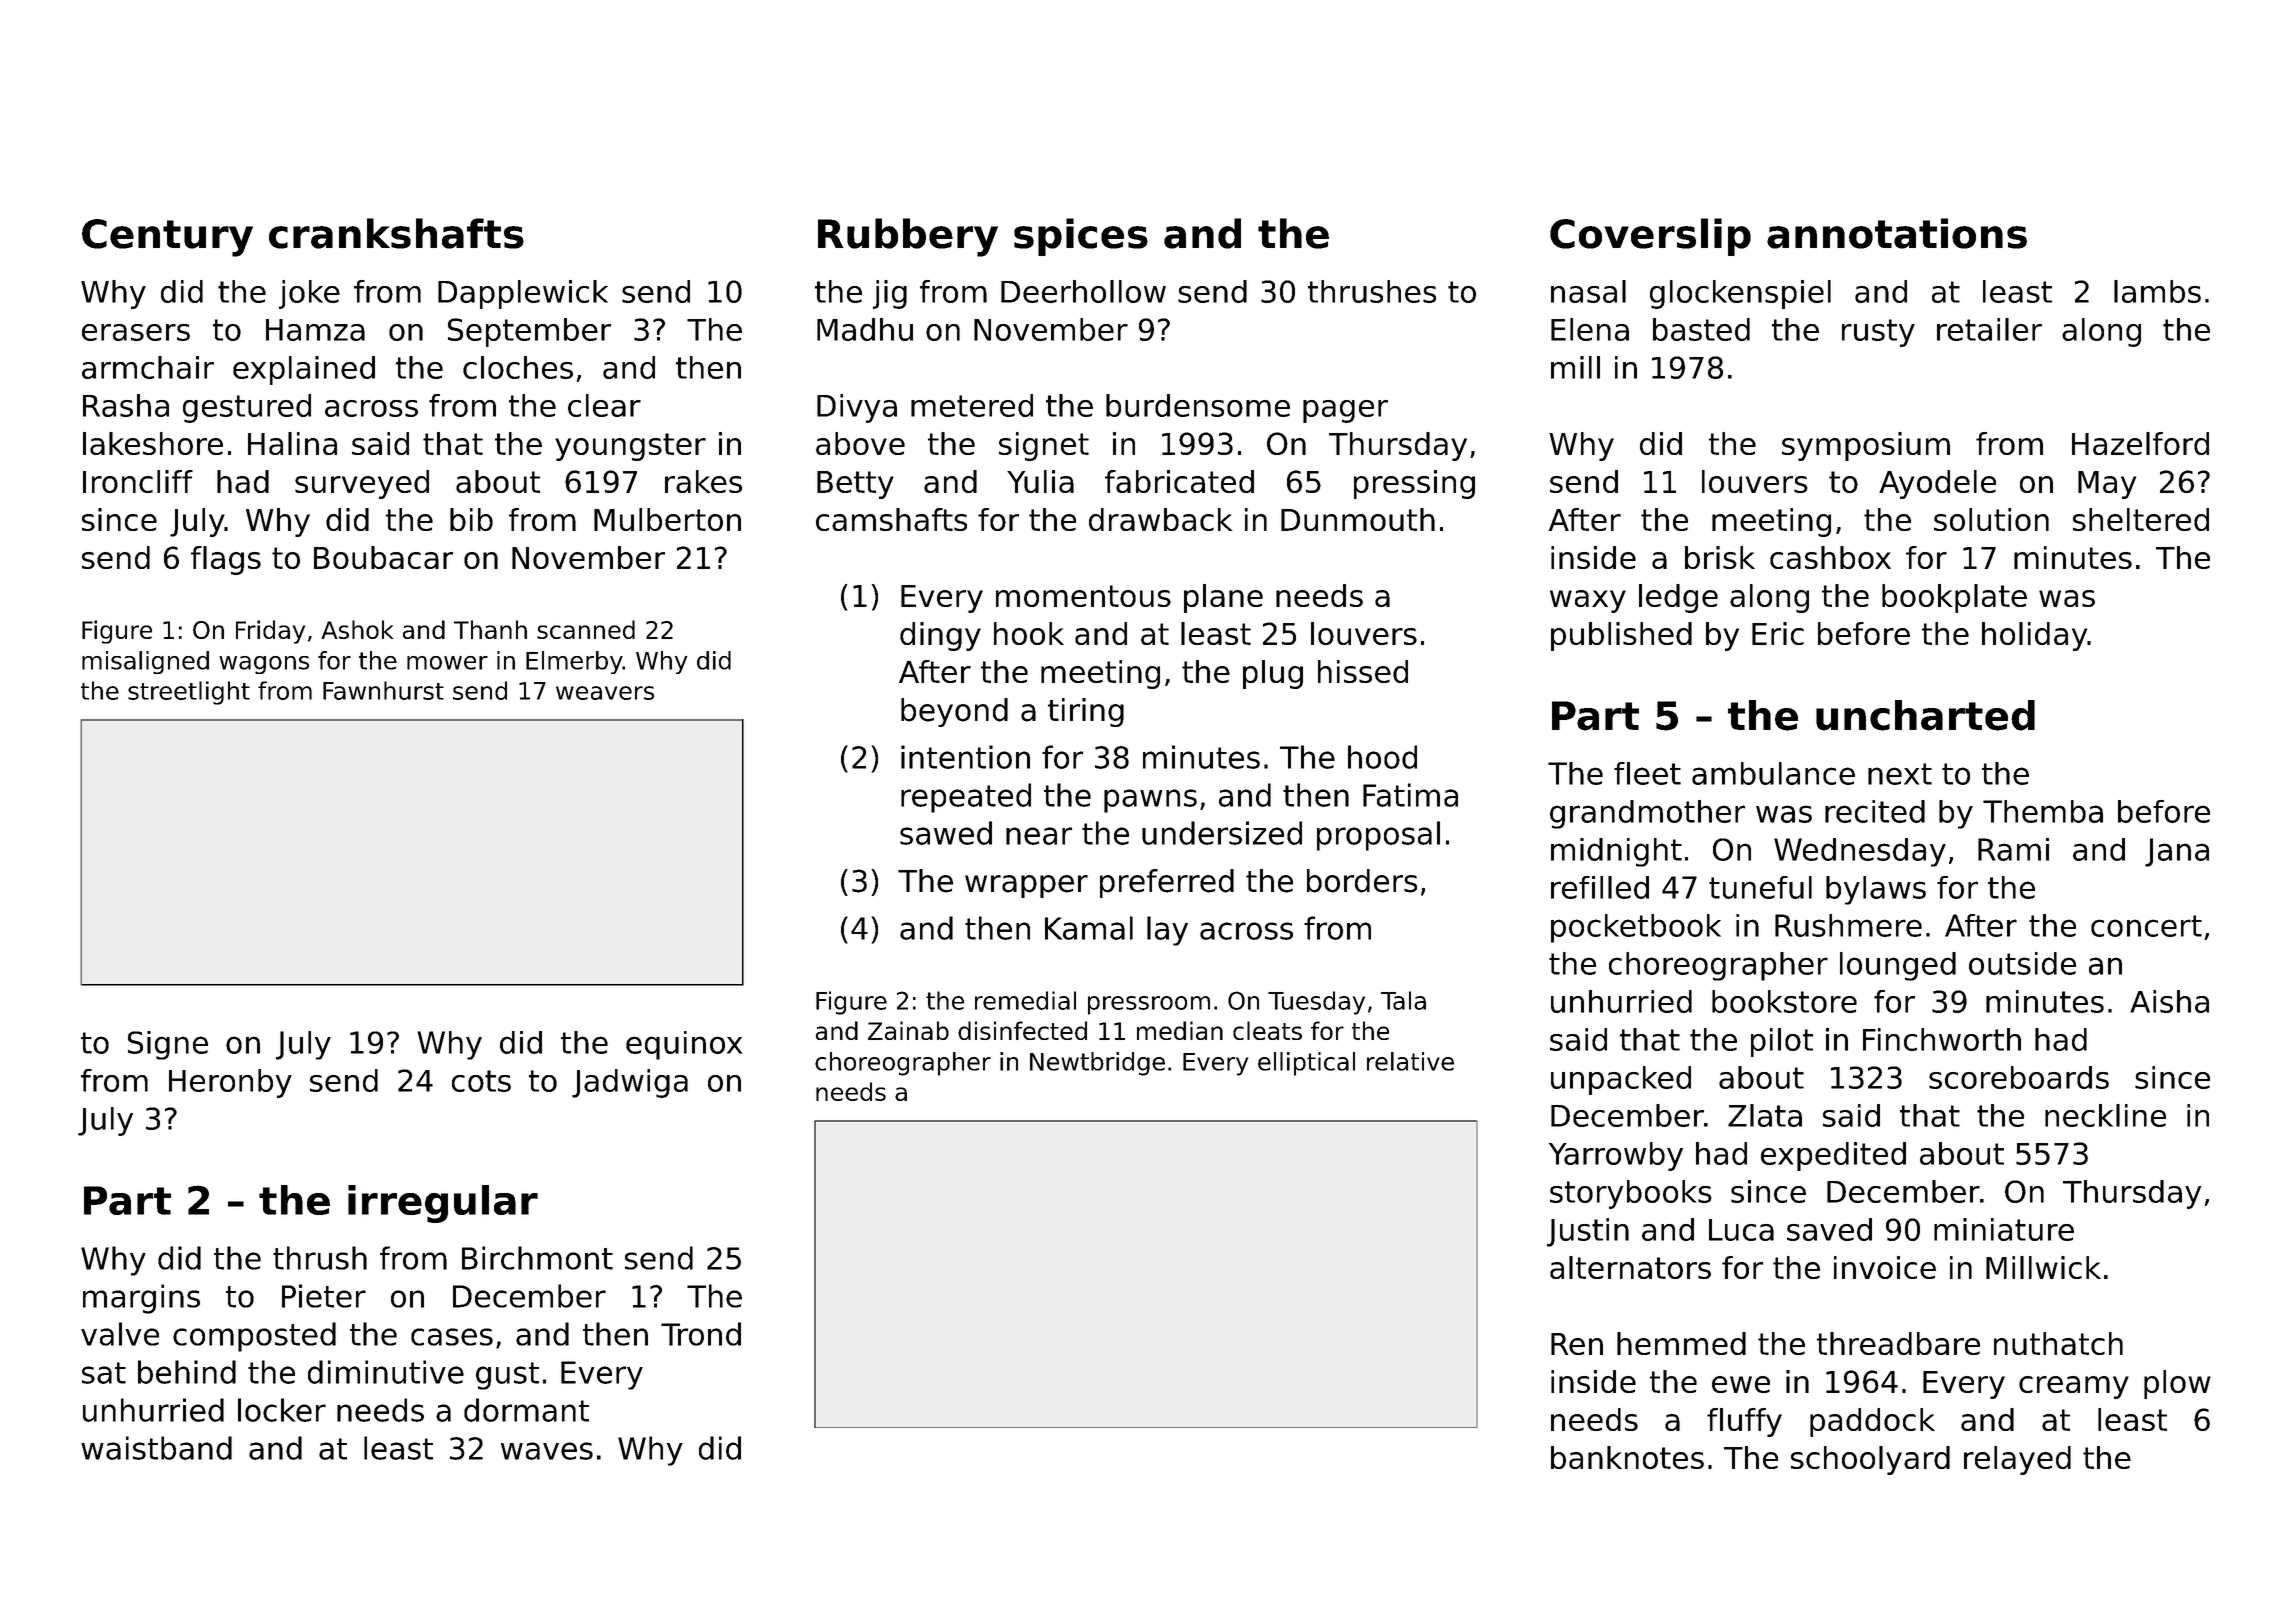 This screenshot has height=1620, width=2292. Describe the element at coordinates (104, 1373) in the screenshot. I see `sat` at that location.
